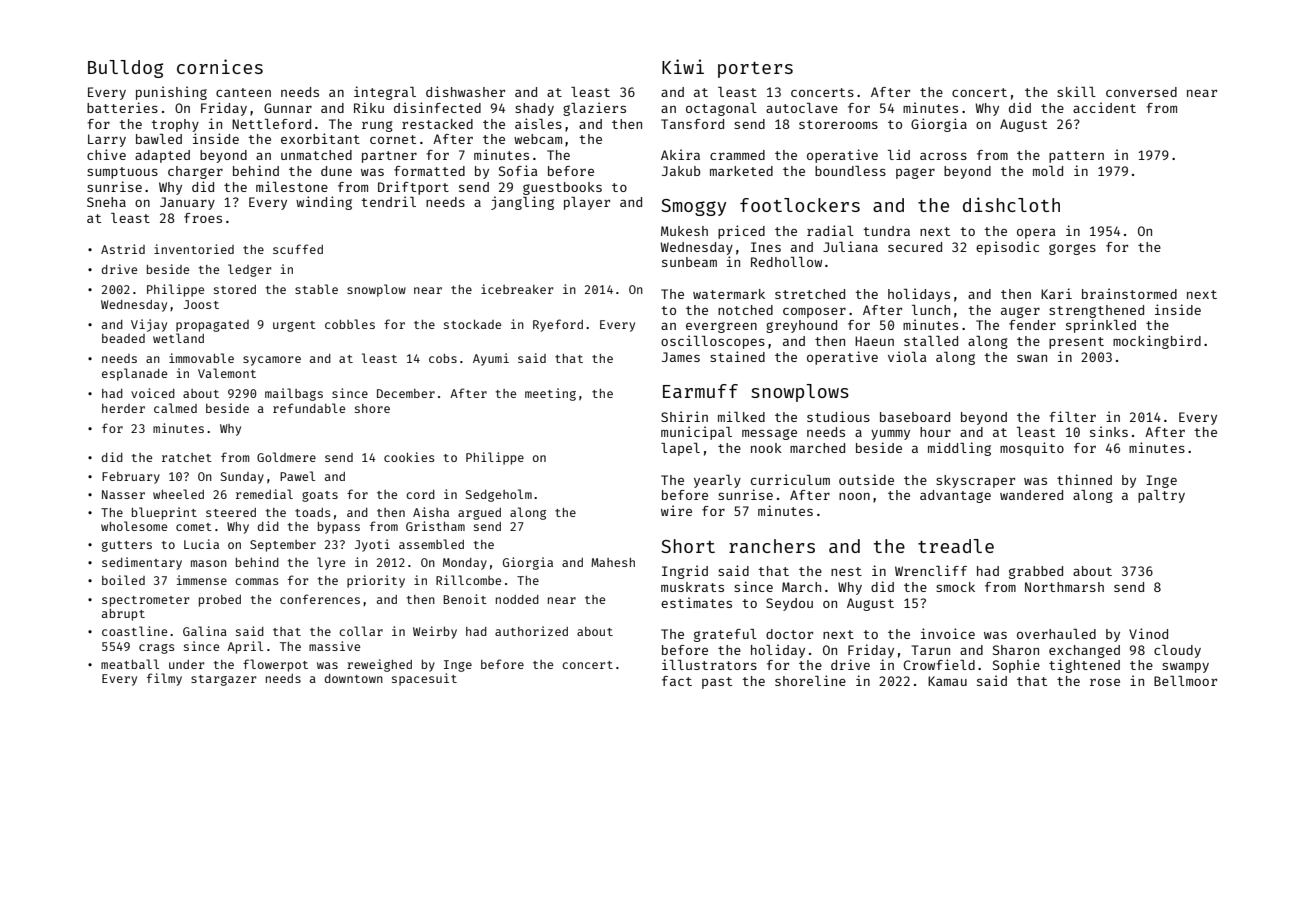 The image size is (1308, 924). What do you see at coordinates (717, 683) in the document?
I see `past` at bounding box center [717, 683].
